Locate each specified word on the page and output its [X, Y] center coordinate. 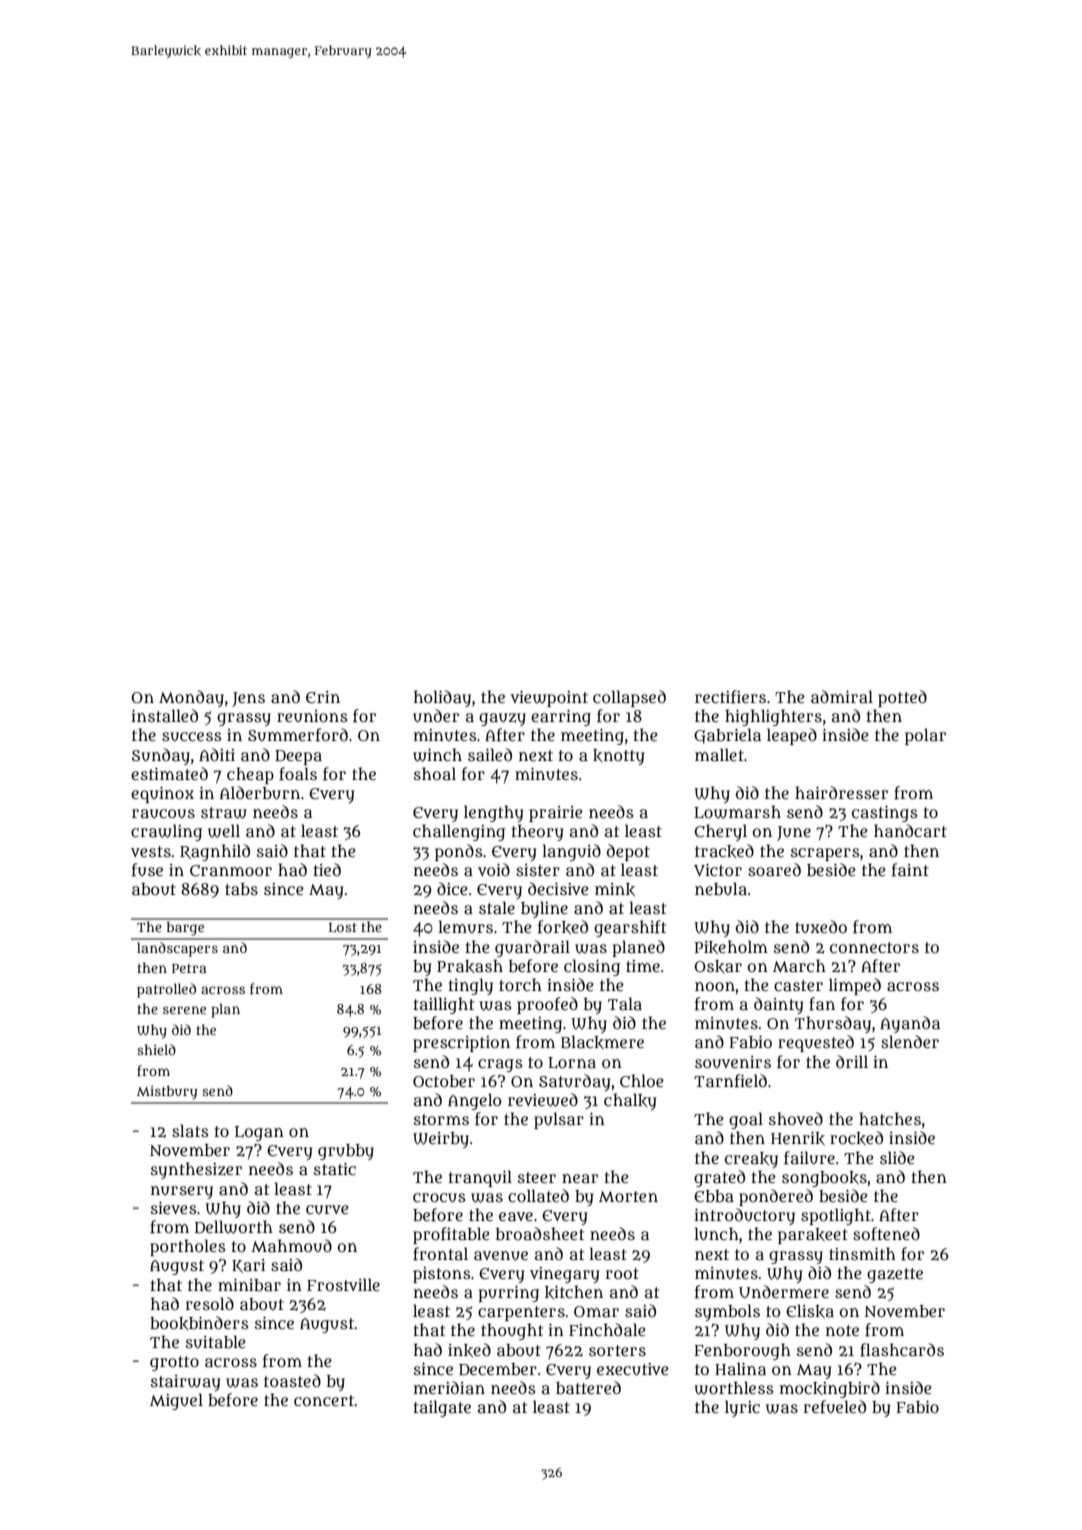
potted [902, 698]
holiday [442, 698]
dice [452, 888]
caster [798, 985]
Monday [191, 698]
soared [774, 869]
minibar [249, 1285]
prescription [461, 1044]
